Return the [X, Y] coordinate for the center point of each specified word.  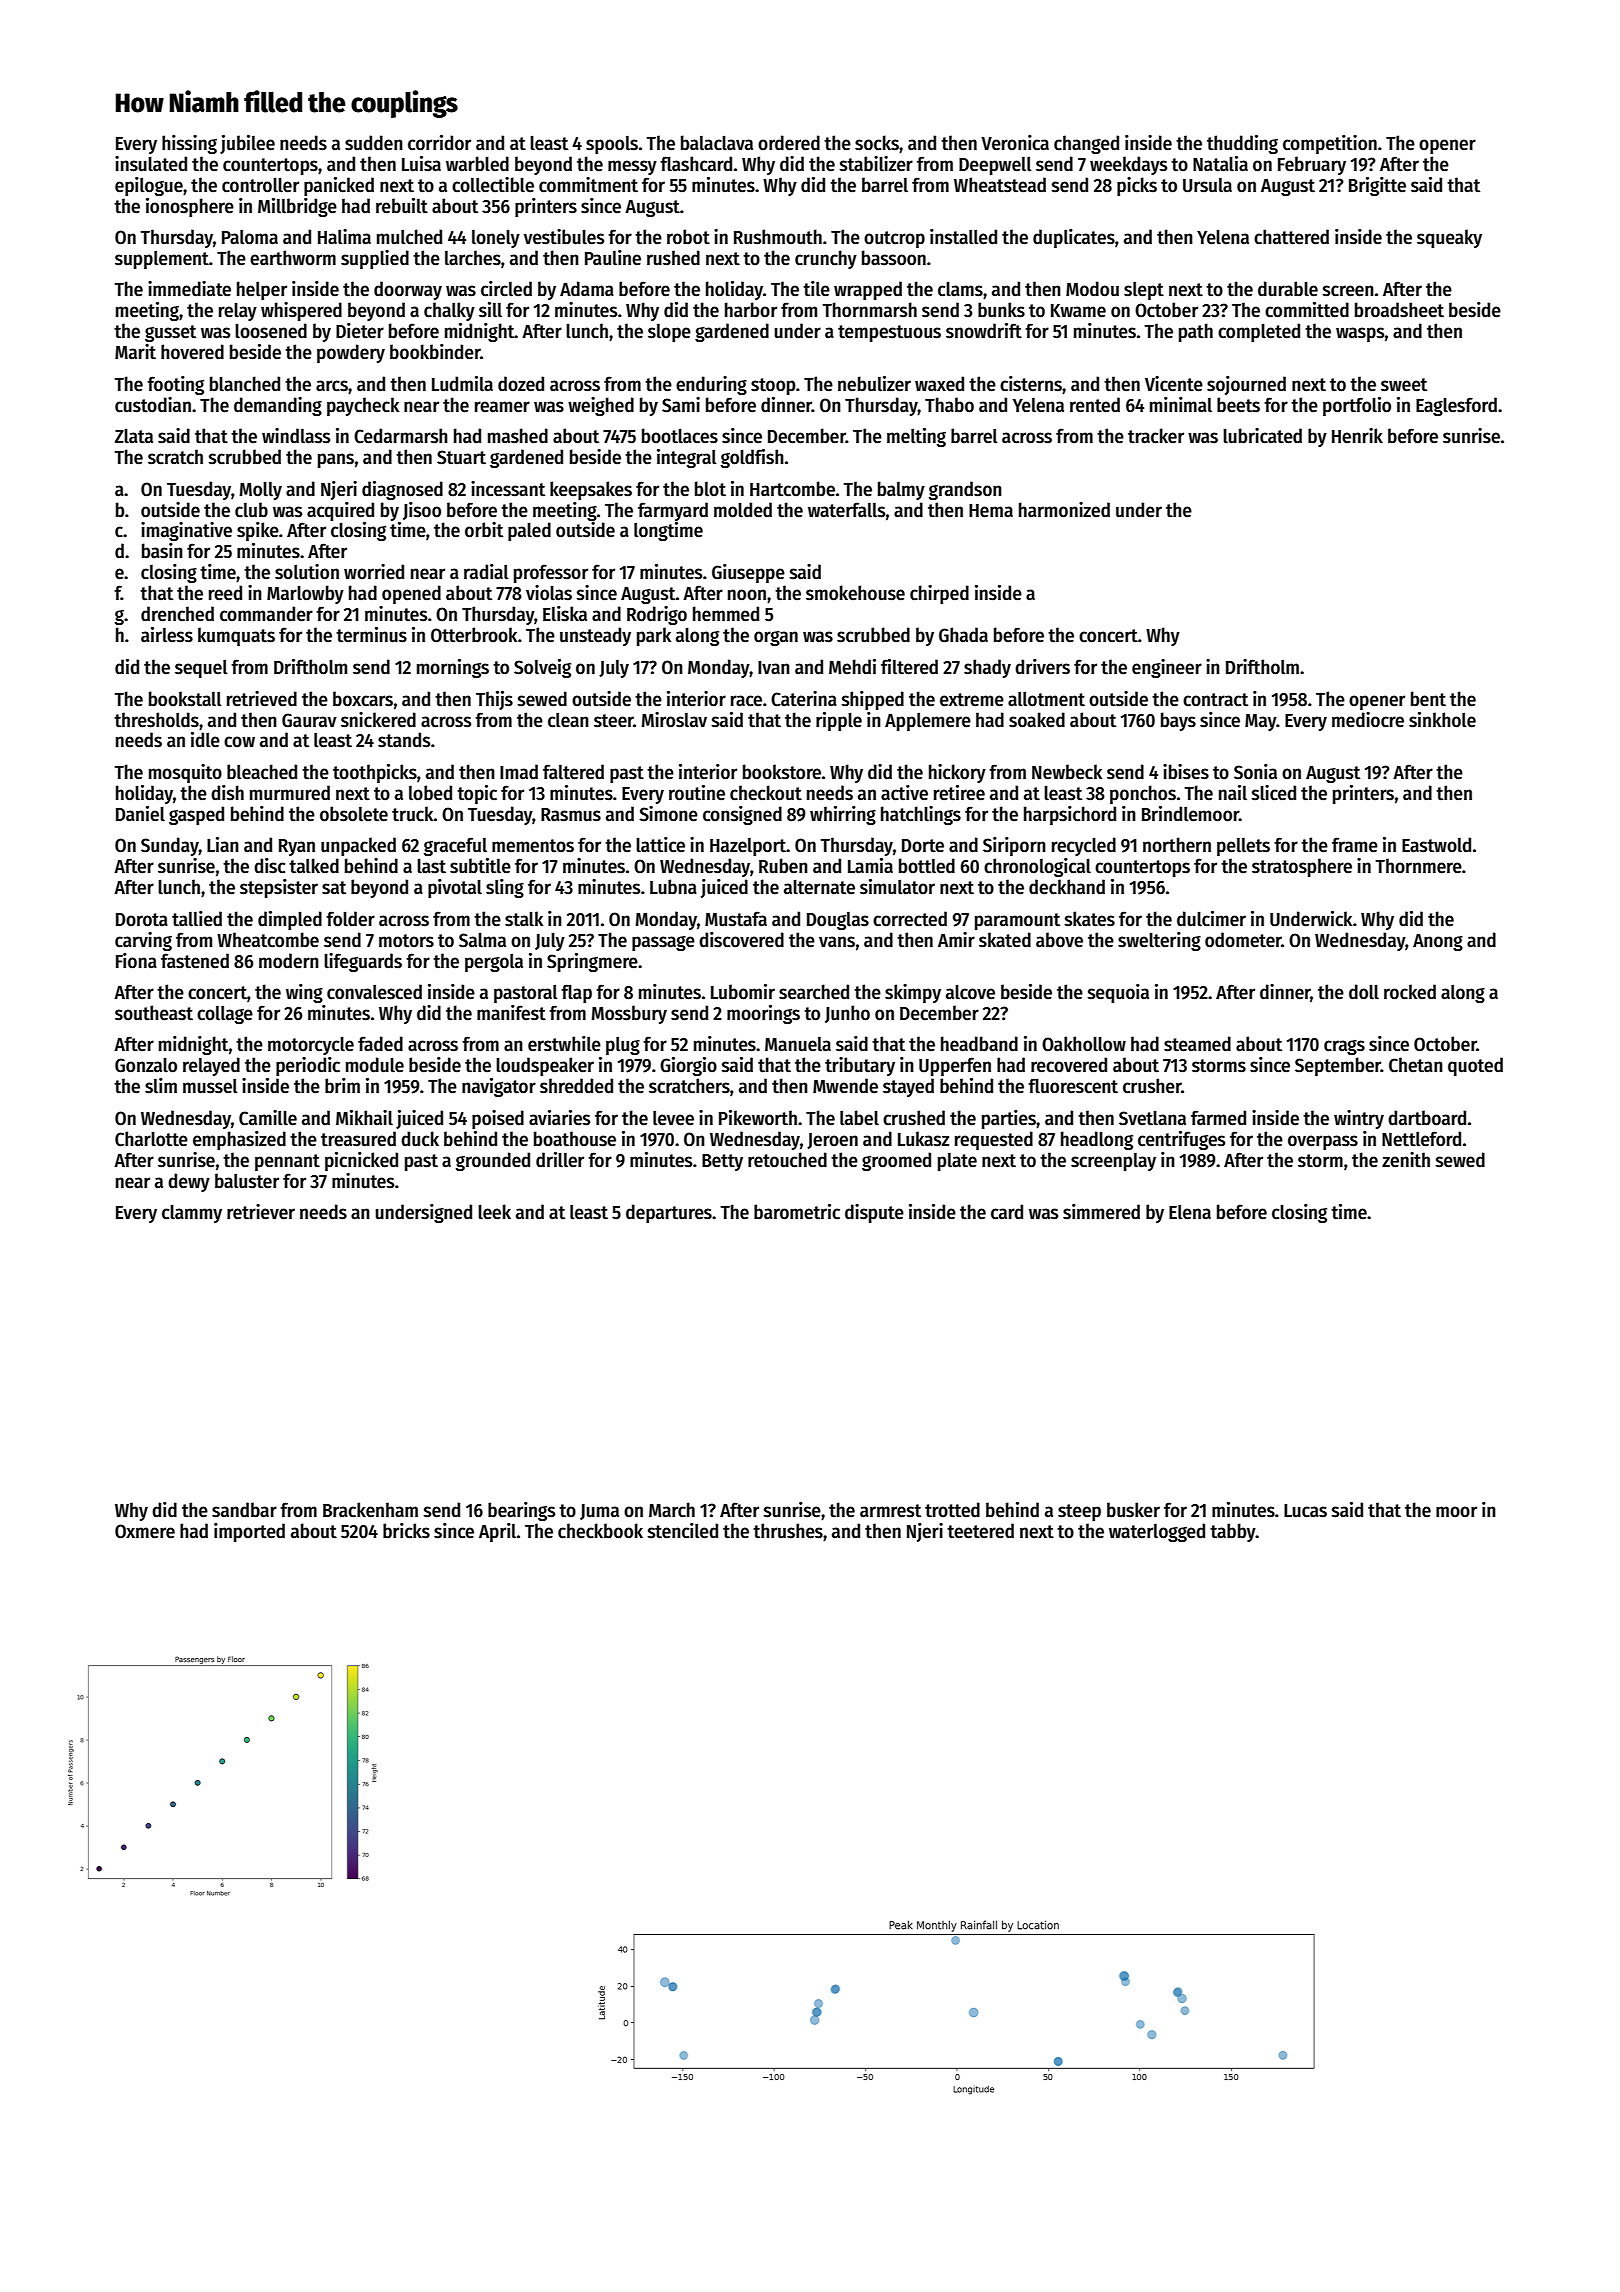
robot [688, 237]
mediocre [1368, 720]
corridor [439, 143]
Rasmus [571, 815]
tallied [197, 919]
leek [494, 1212]
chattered [1291, 237]
